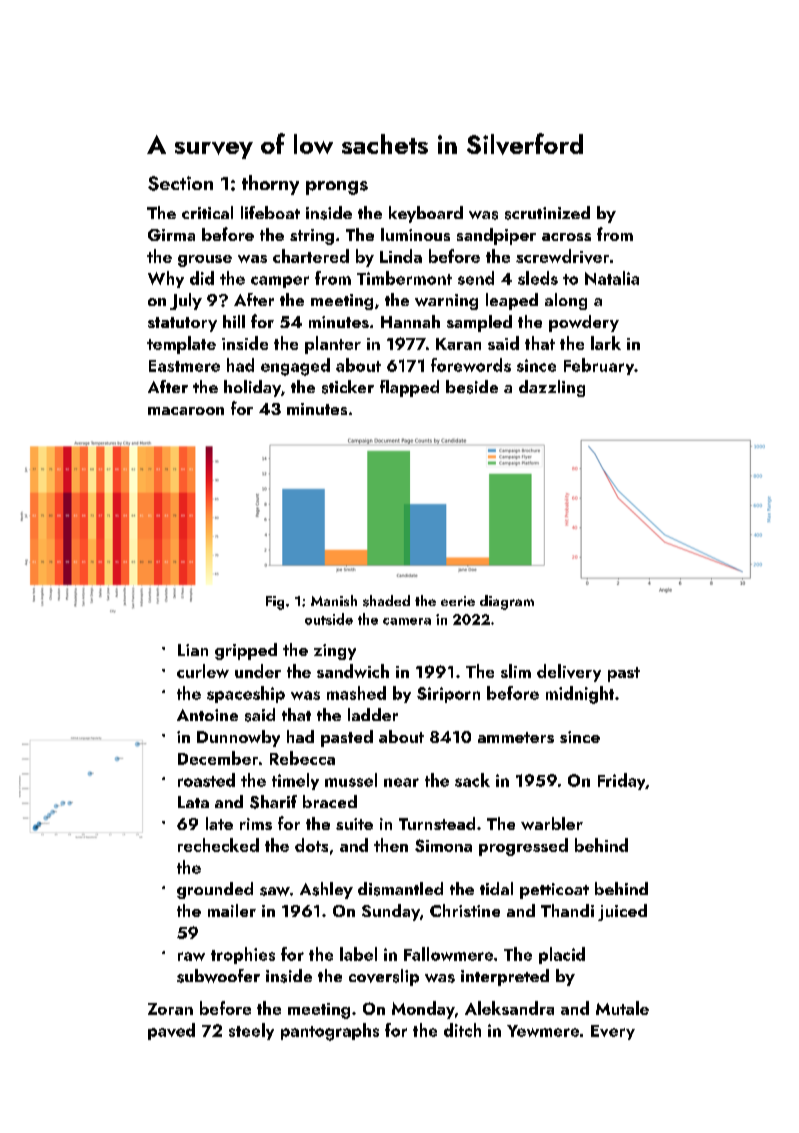 The image size is (799, 1133). I want to click on Yewmere, so click(543, 1031).
